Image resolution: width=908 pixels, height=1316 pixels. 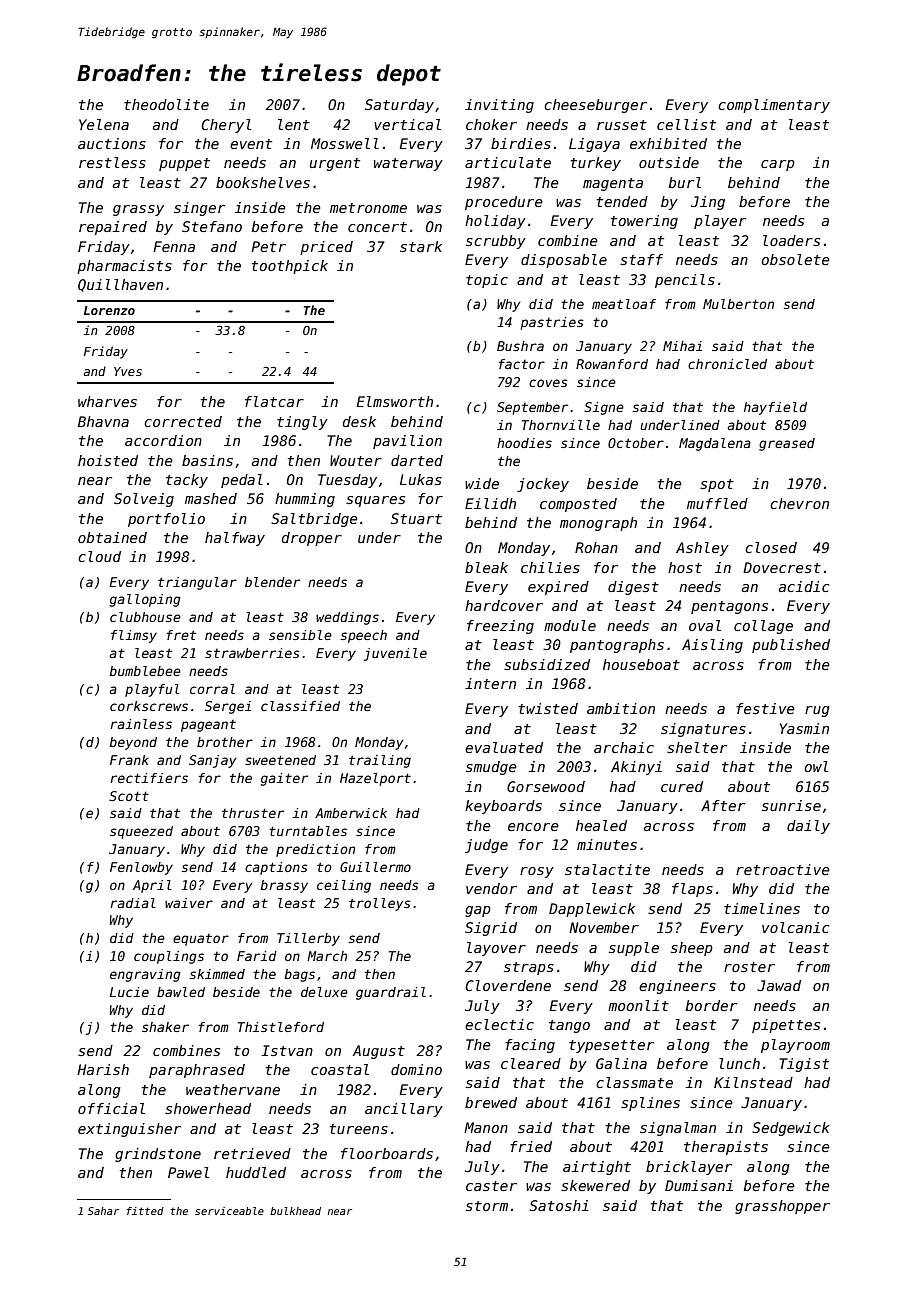 I want to click on cheeseburger, so click(x=595, y=106).
